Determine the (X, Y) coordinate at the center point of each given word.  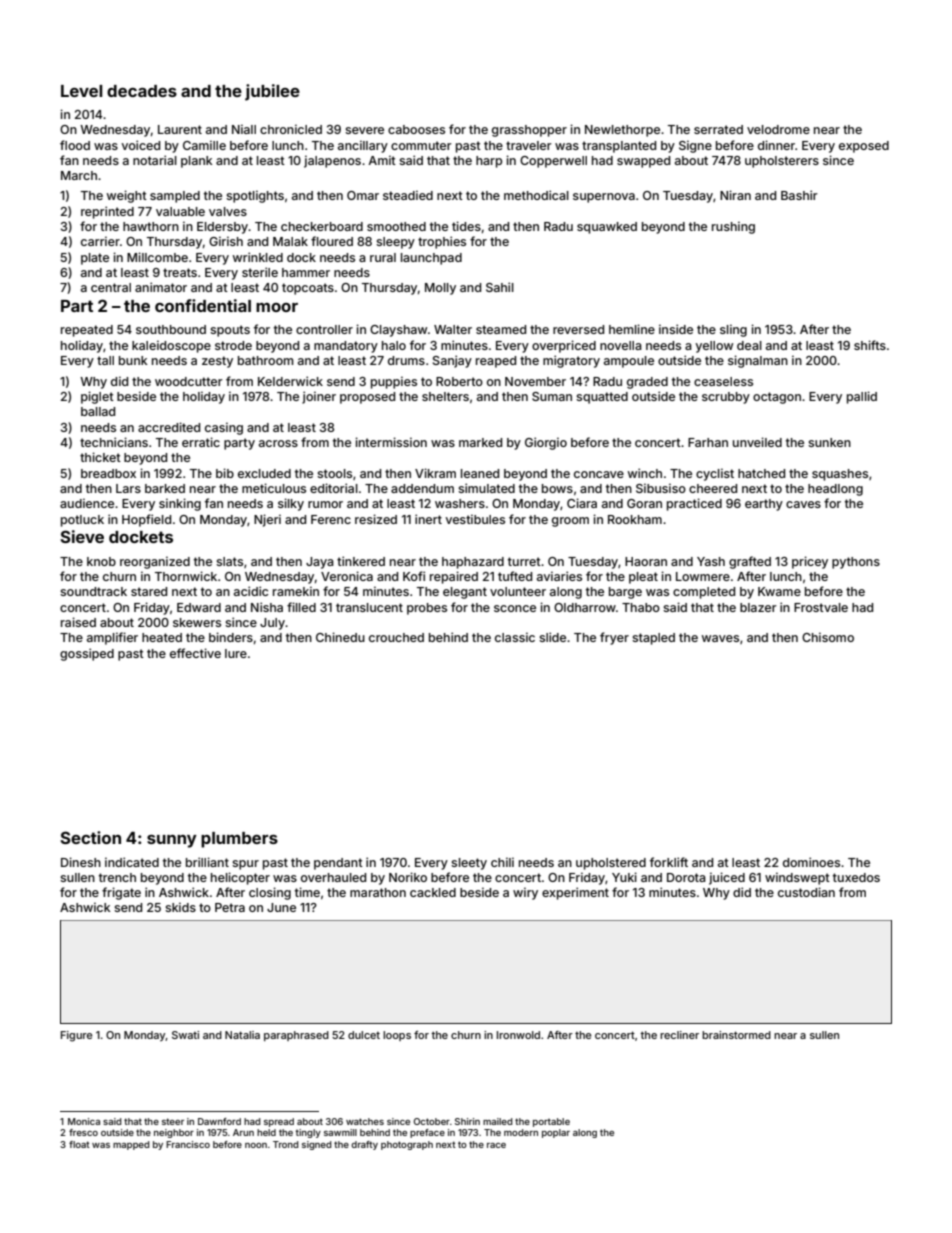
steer (173, 1121)
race (496, 1145)
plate (95, 259)
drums (406, 360)
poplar (556, 1133)
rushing (733, 227)
